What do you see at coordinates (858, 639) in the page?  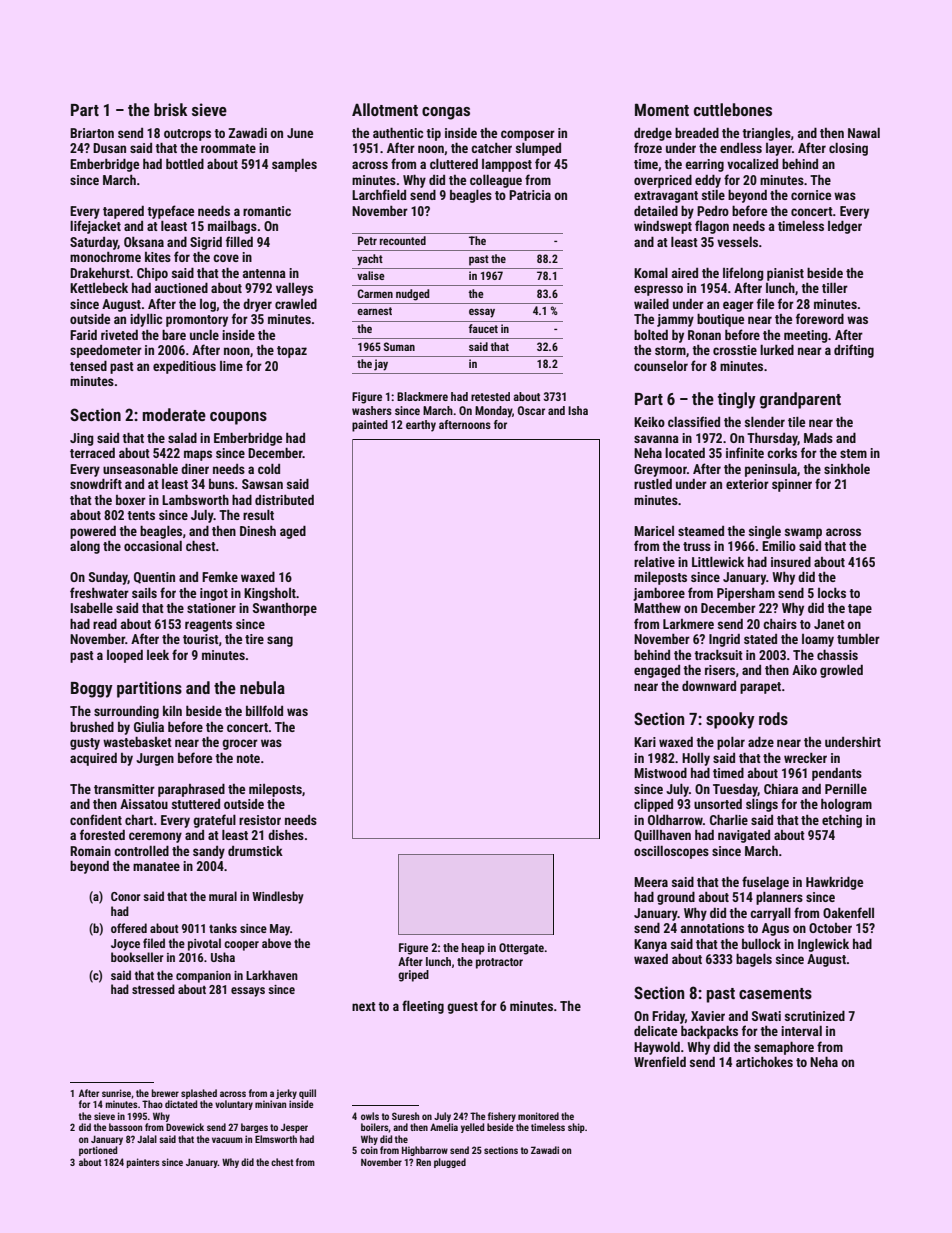 I see `tumbler` at bounding box center [858, 639].
